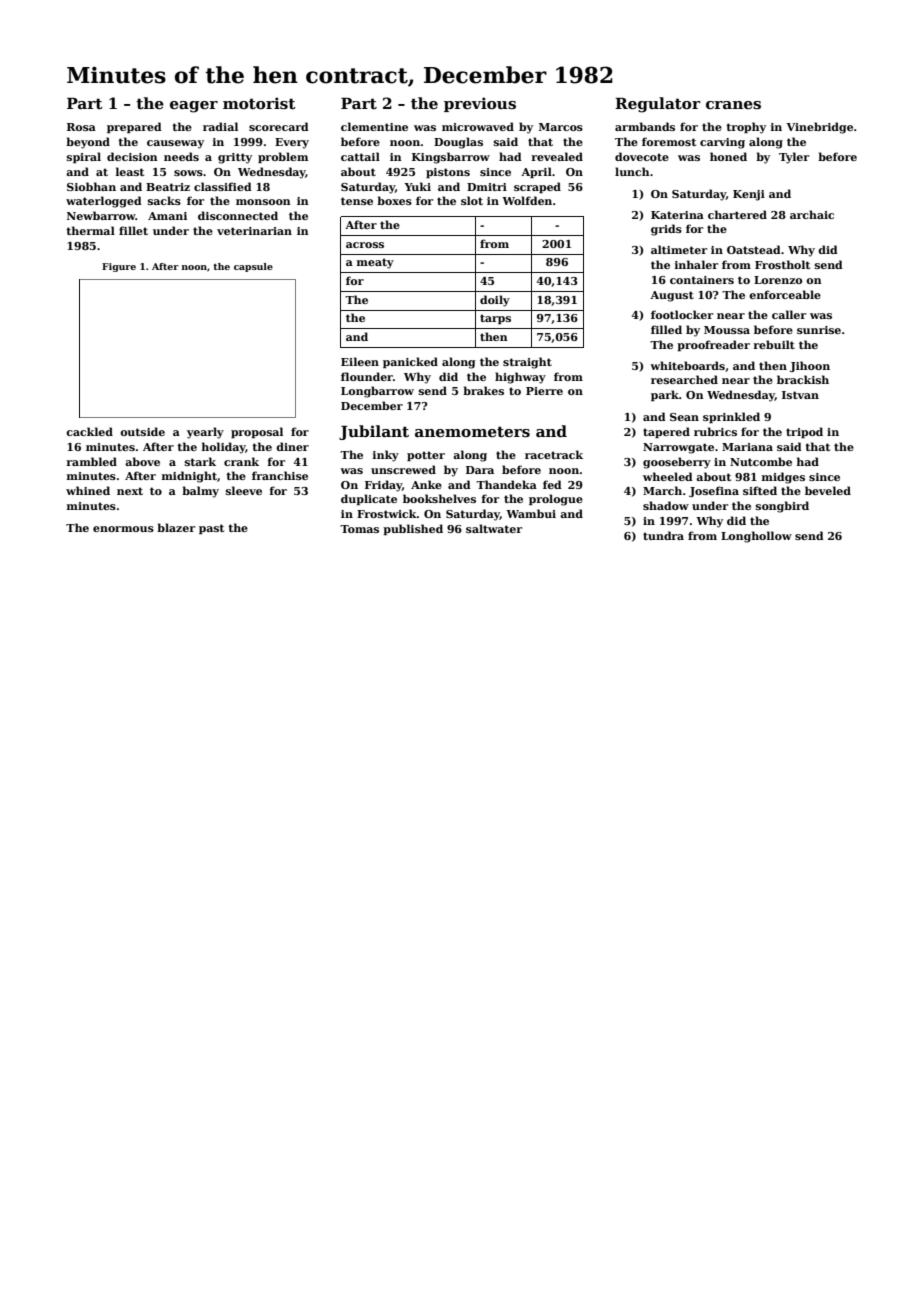 The width and height of the document is (924, 1308). I want to click on inhaler, so click(696, 264).
